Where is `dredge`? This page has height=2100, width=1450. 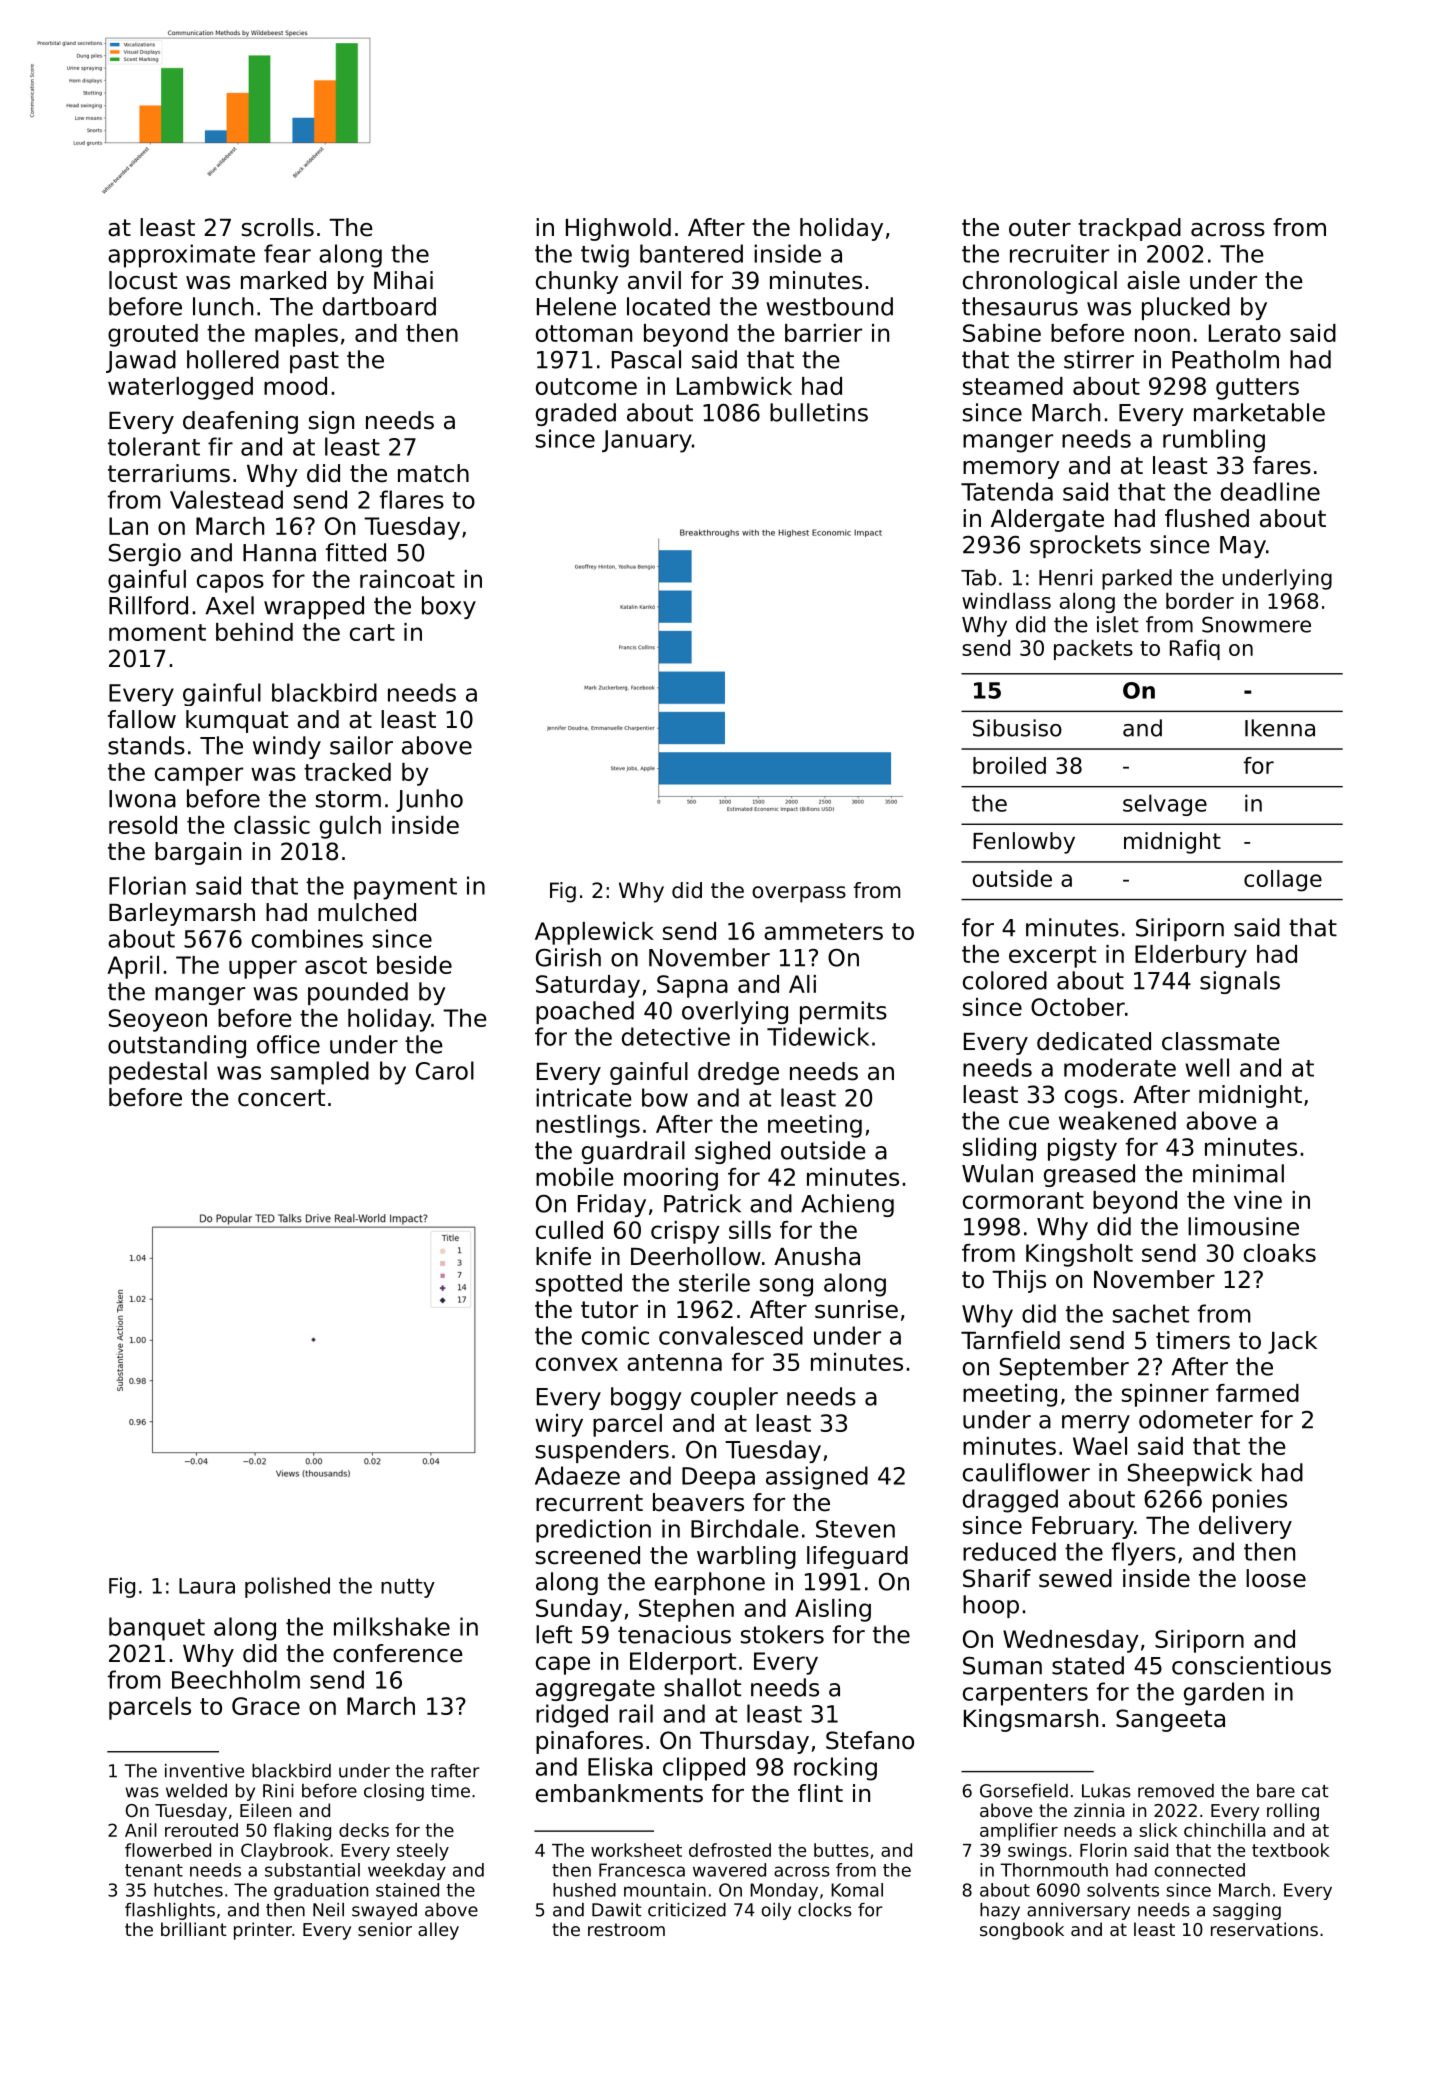 dredge is located at coordinates (738, 1073).
